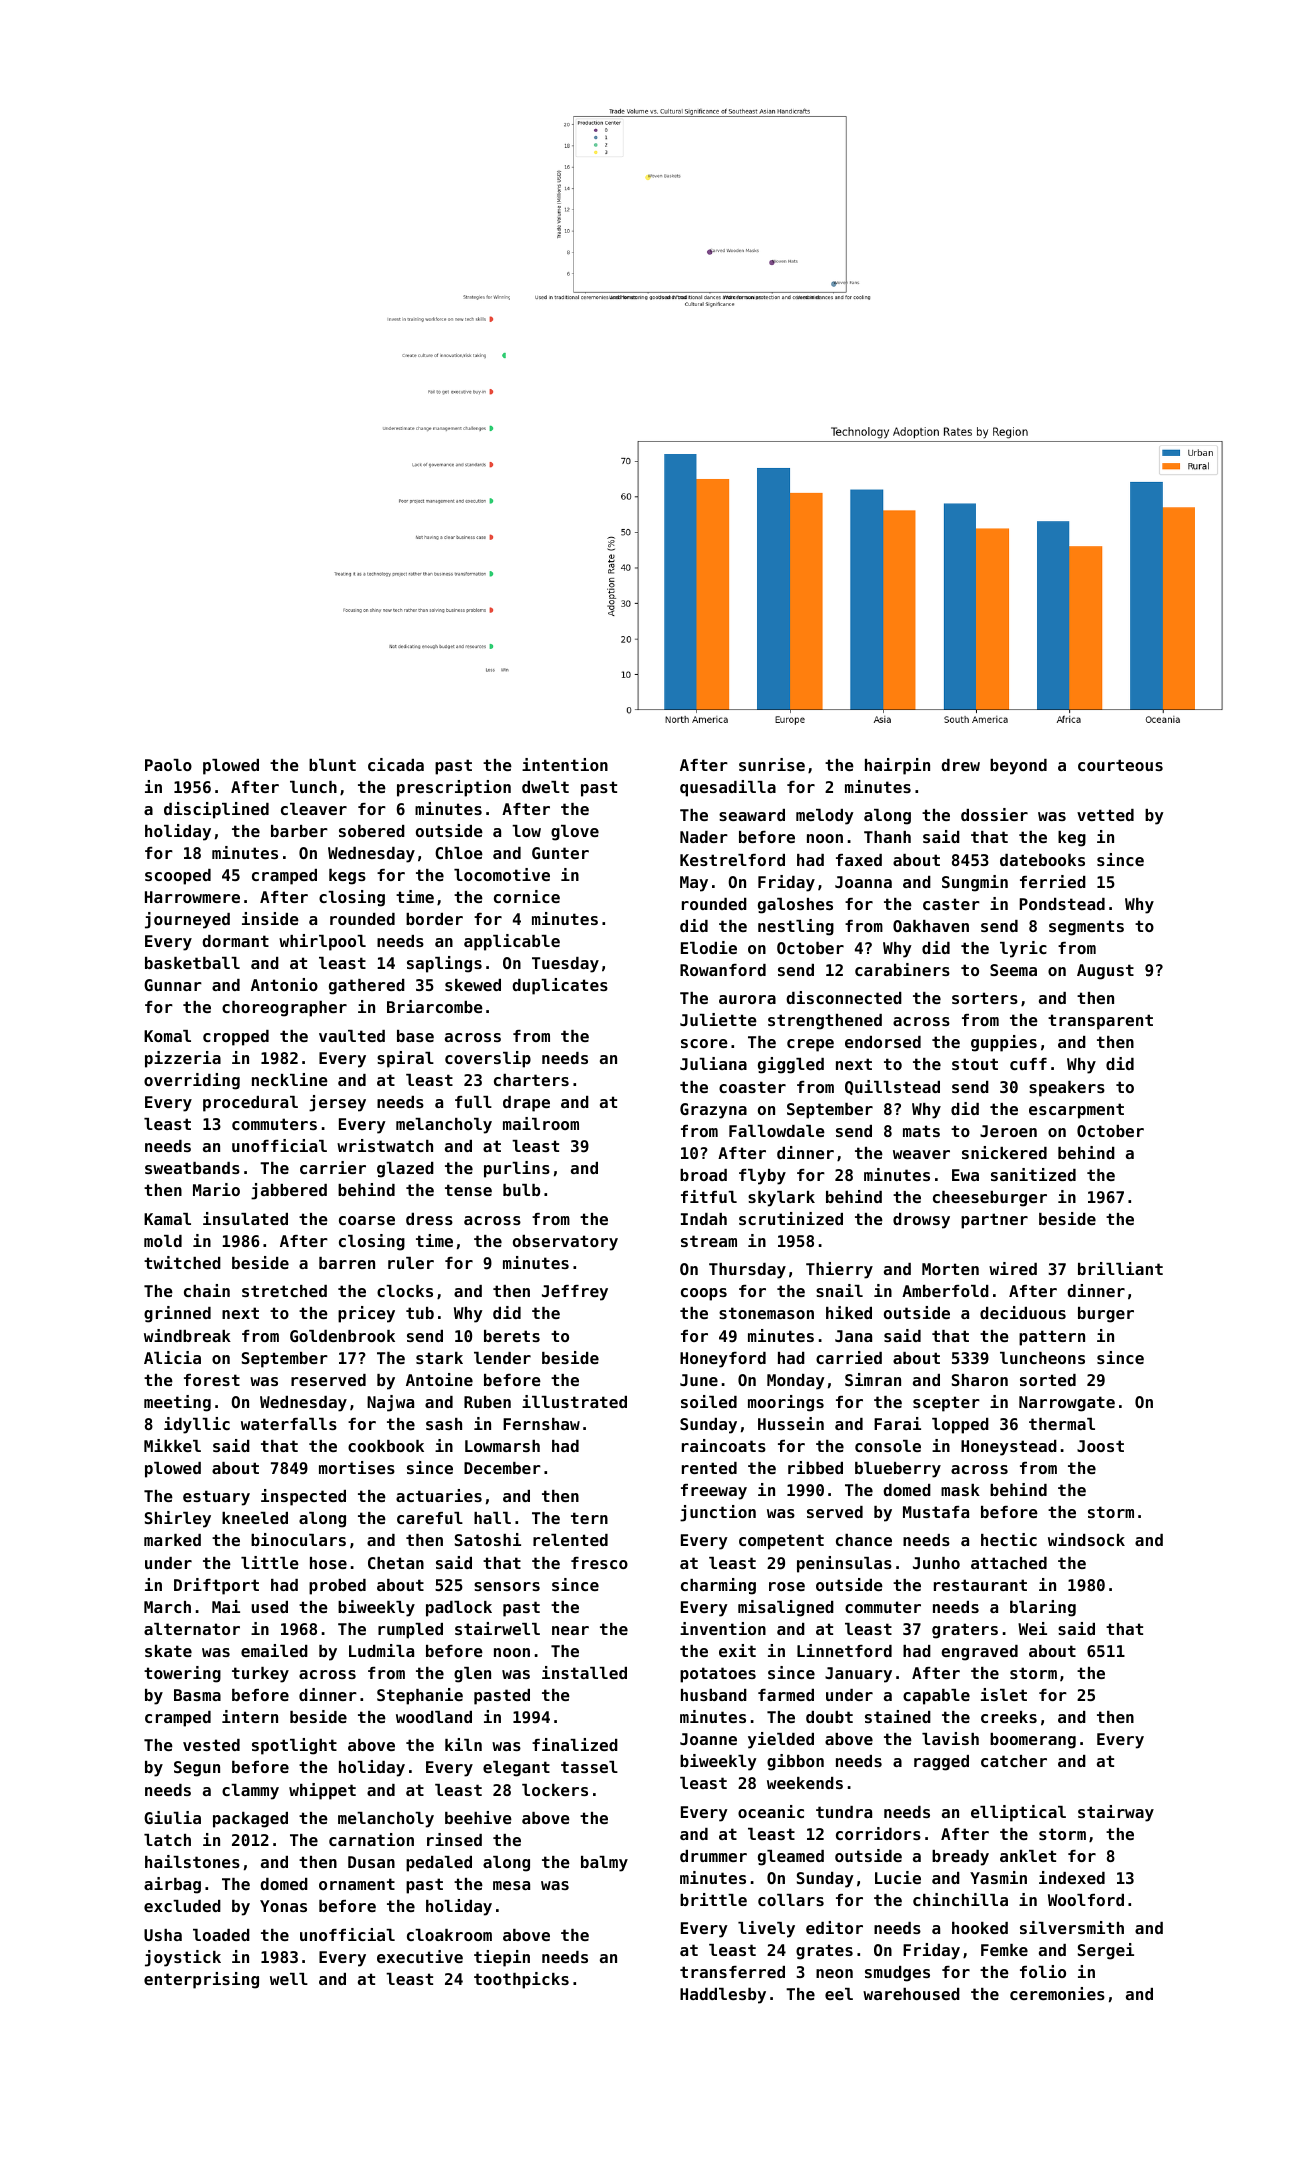  Describe the element at coordinates (1048, 1380) in the screenshot. I see `sorted` at that location.
